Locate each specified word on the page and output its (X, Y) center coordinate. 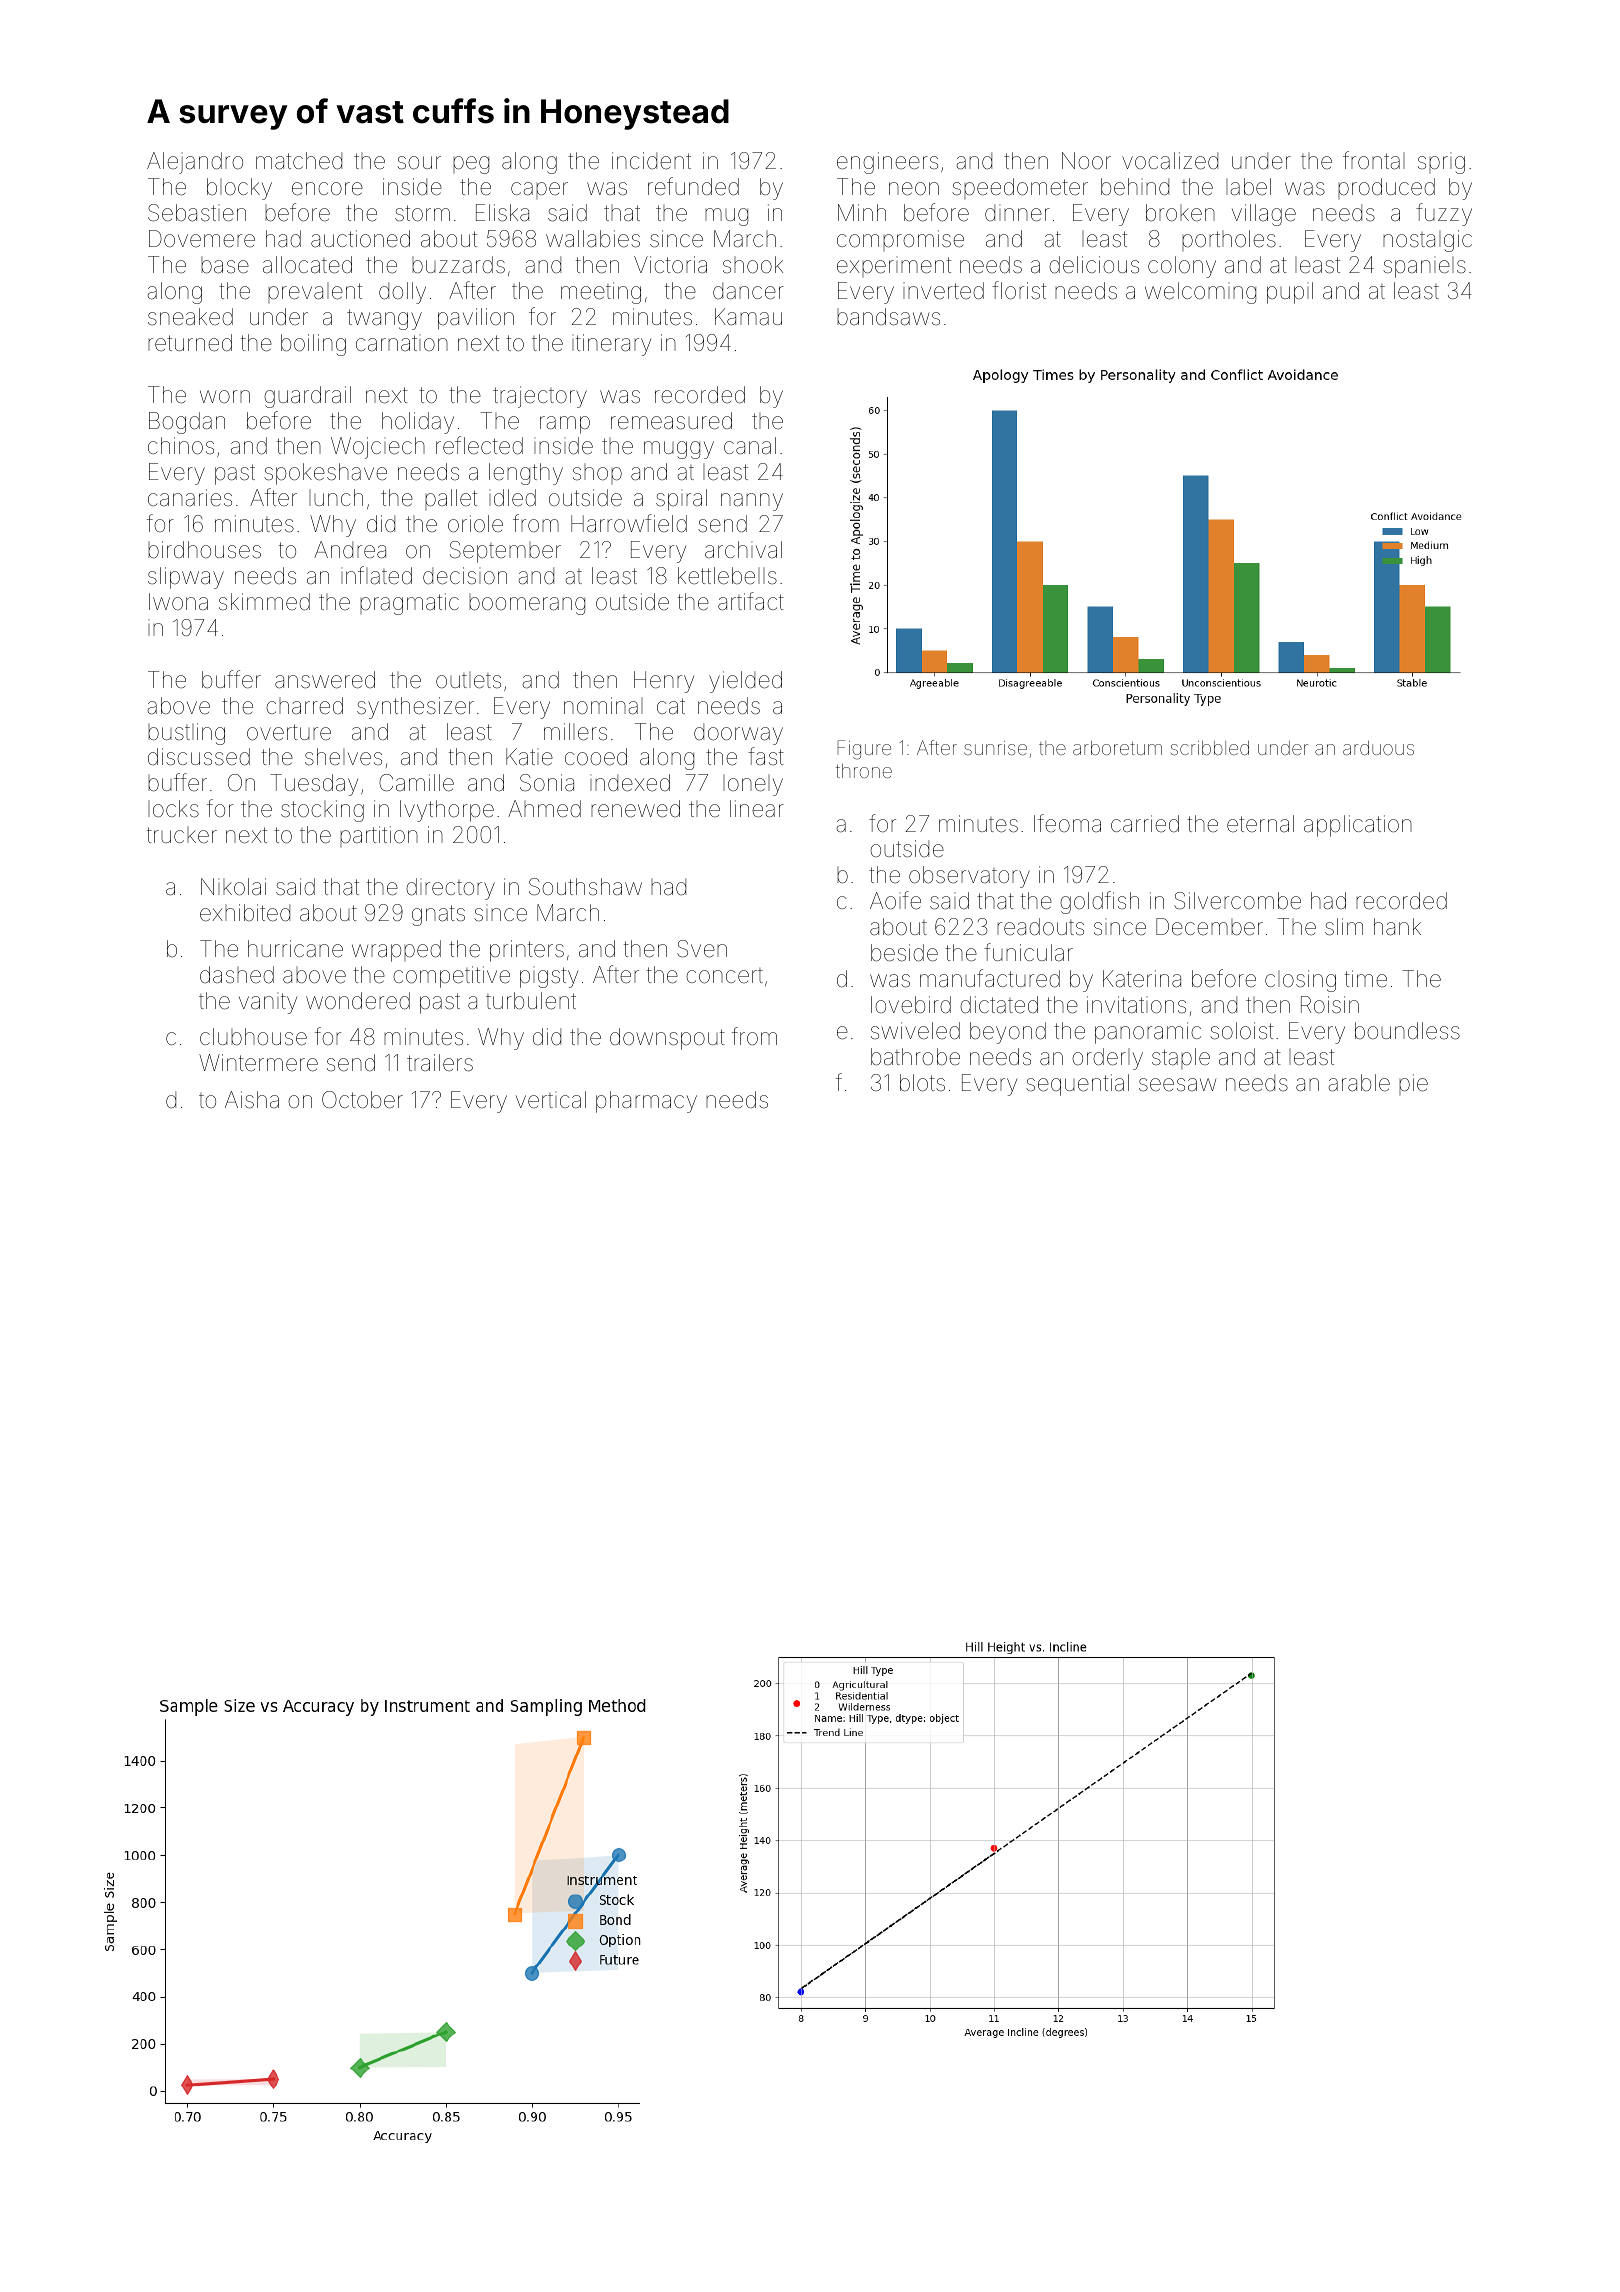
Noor (1086, 160)
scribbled (1210, 748)
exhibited (245, 913)
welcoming (1200, 293)
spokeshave (325, 474)
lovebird (911, 1005)
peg (471, 165)
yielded (745, 682)
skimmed (264, 602)
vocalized (1170, 161)
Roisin (1330, 1005)
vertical (551, 1099)
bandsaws (888, 317)
